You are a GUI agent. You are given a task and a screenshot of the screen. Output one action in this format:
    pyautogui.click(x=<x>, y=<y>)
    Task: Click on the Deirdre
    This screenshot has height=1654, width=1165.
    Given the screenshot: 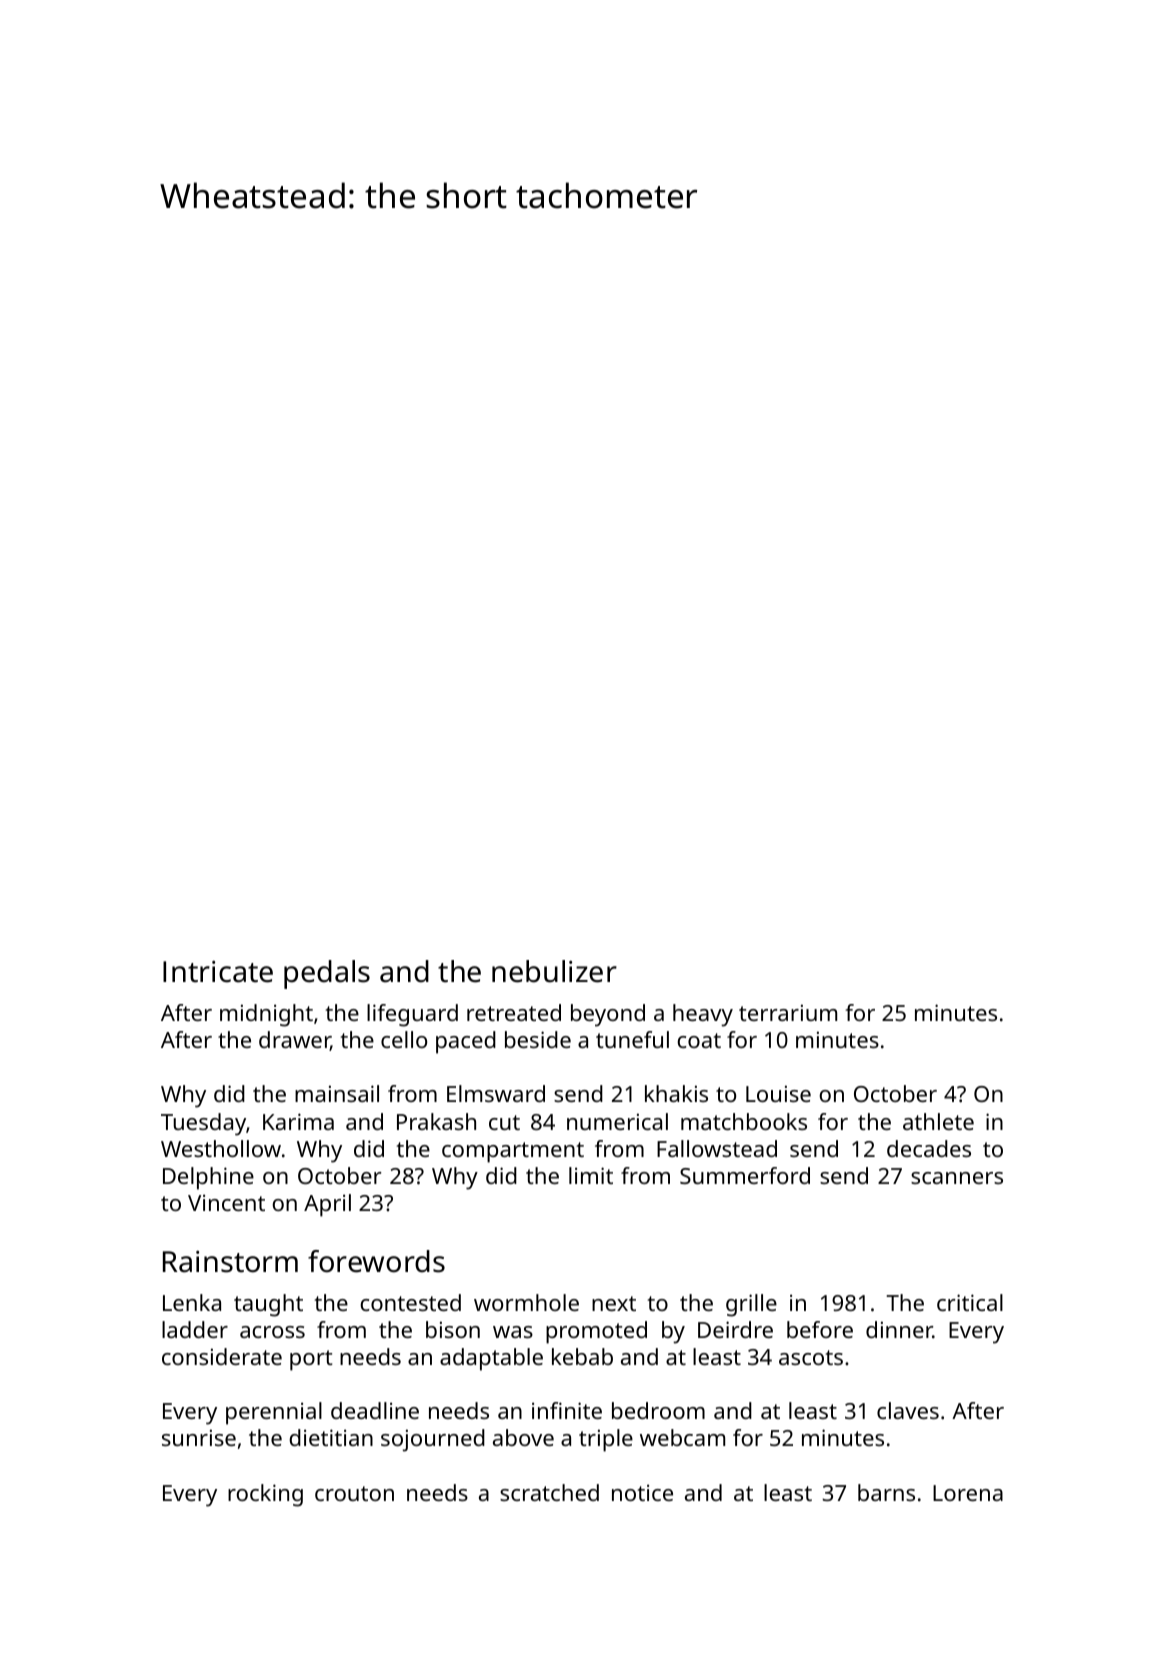 What is the action you would take?
    pyautogui.click(x=735, y=1329)
